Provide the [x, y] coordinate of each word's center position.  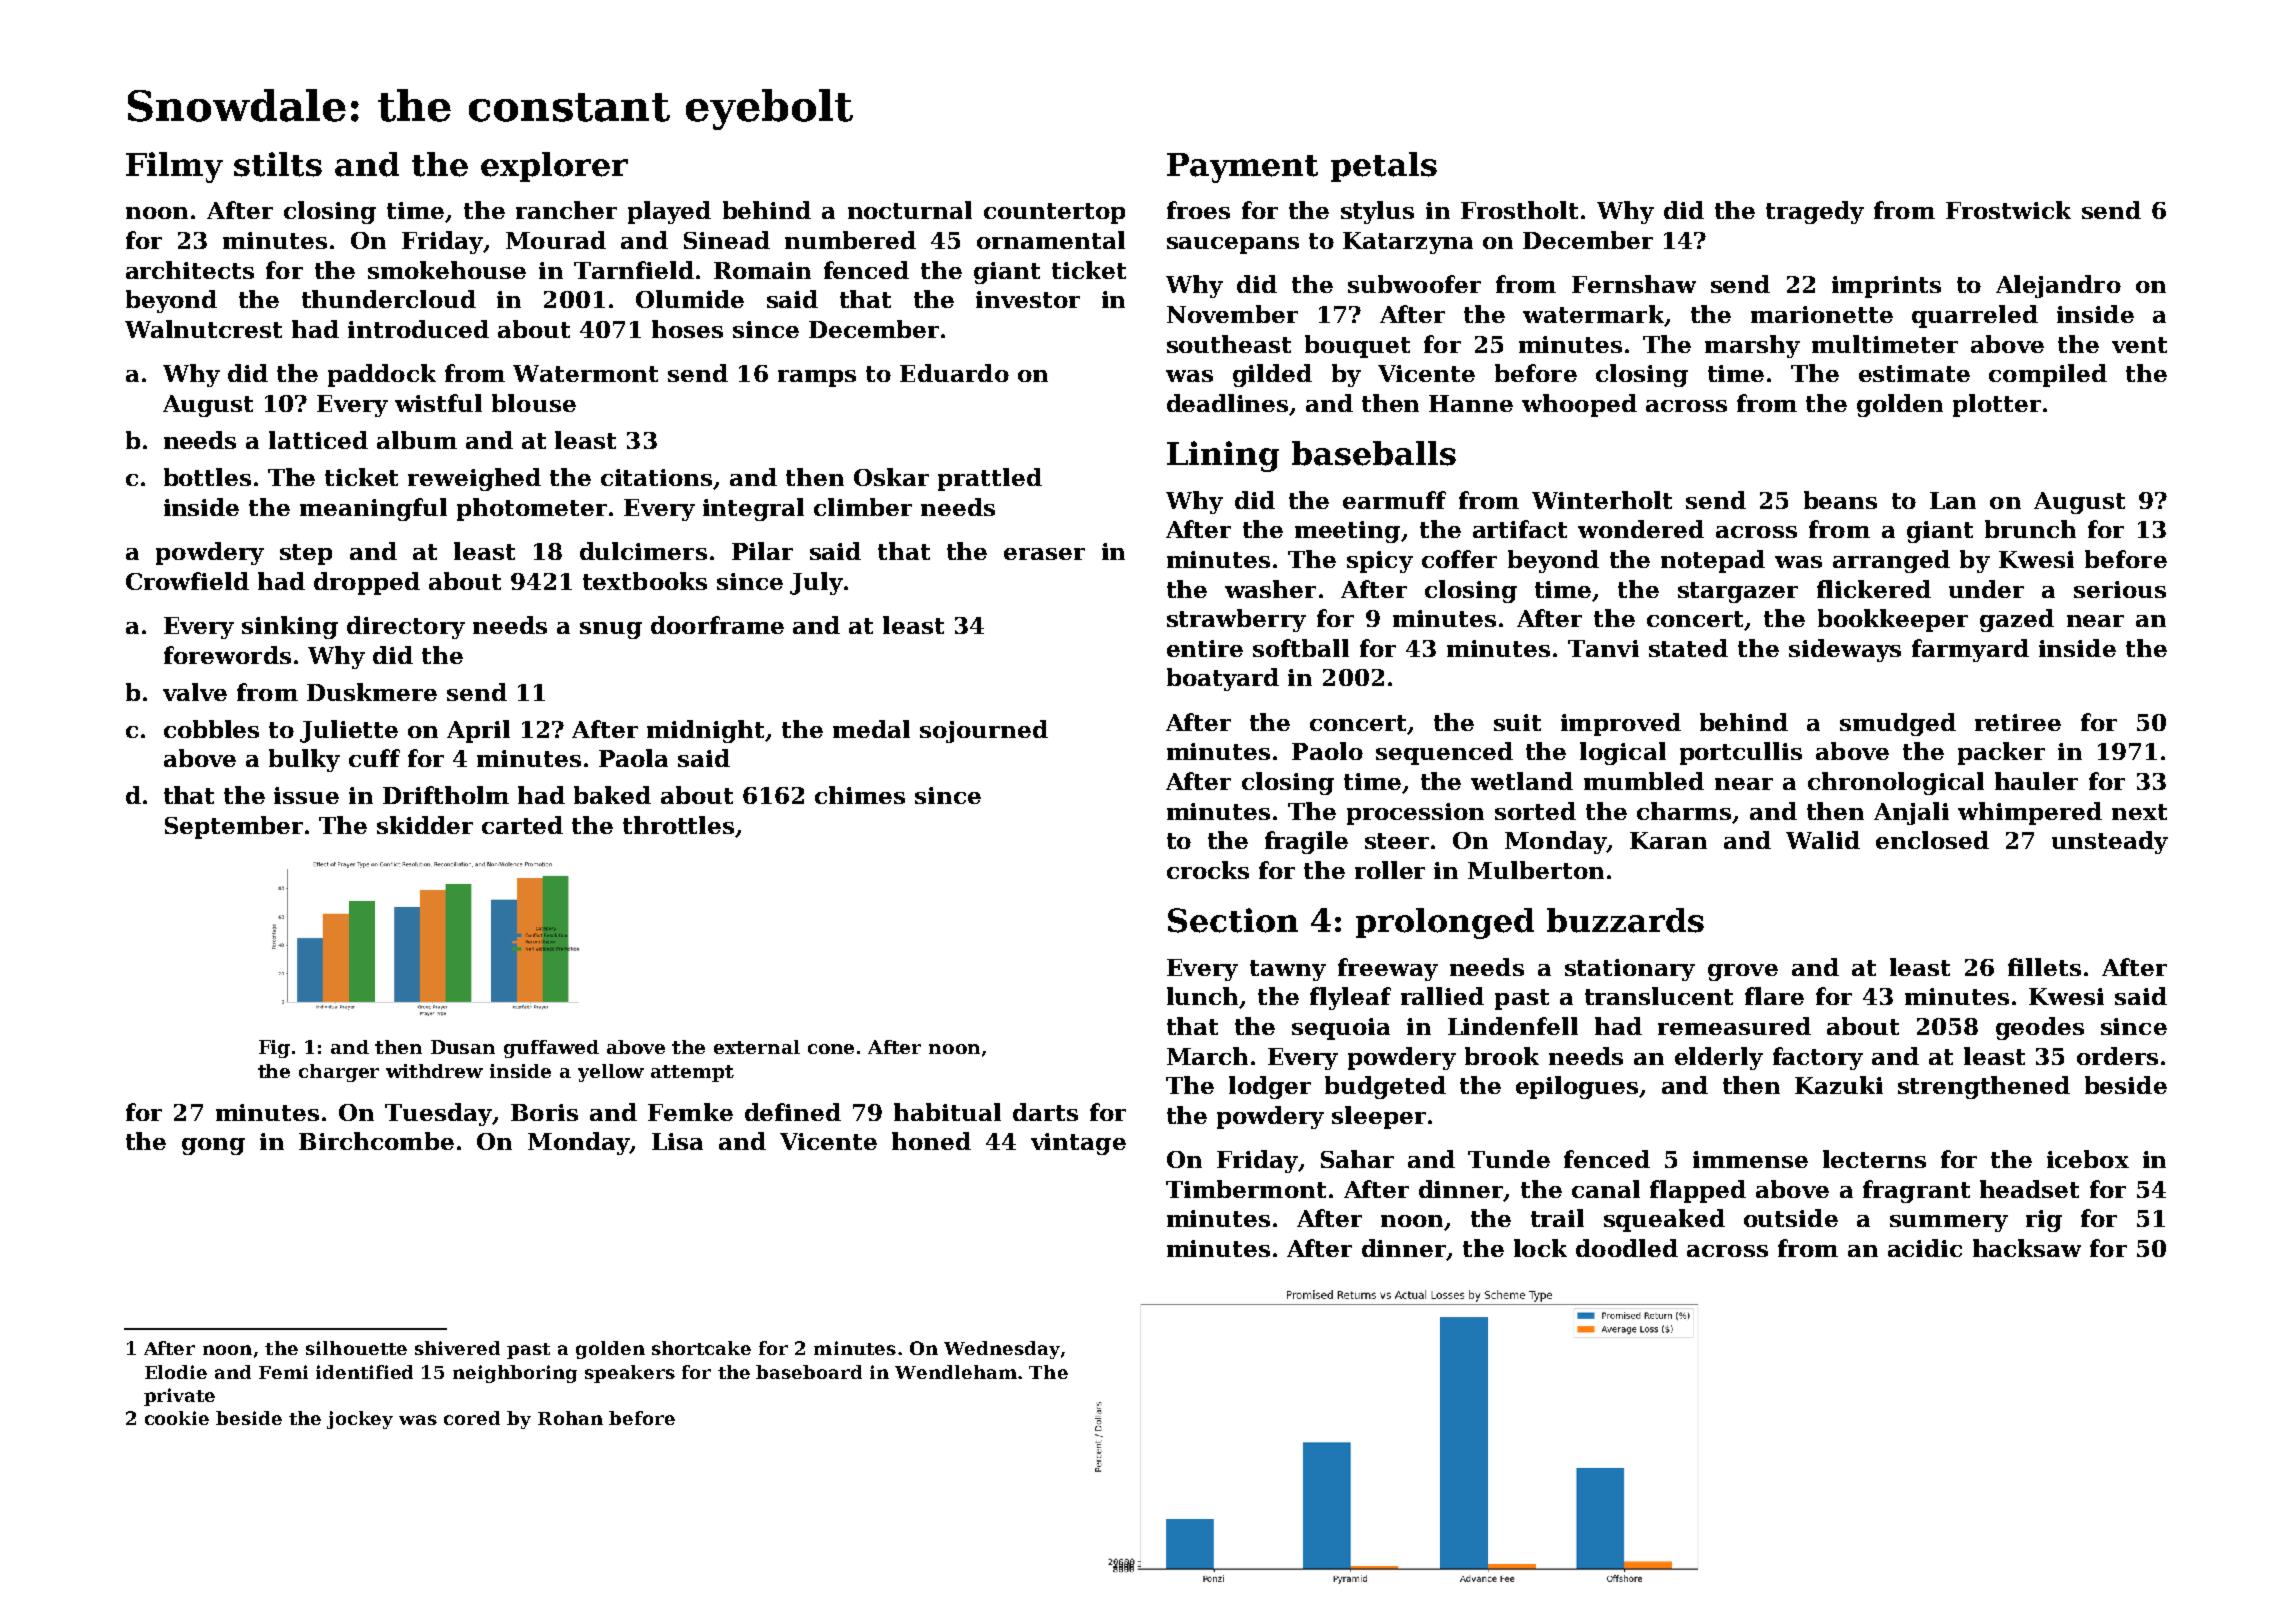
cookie [177, 1418]
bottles [207, 477]
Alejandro [2058, 286]
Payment [1242, 168]
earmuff [1394, 500]
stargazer [1738, 592]
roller [1390, 870]
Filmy [174, 167]
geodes [2040, 1028]
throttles [678, 825]
